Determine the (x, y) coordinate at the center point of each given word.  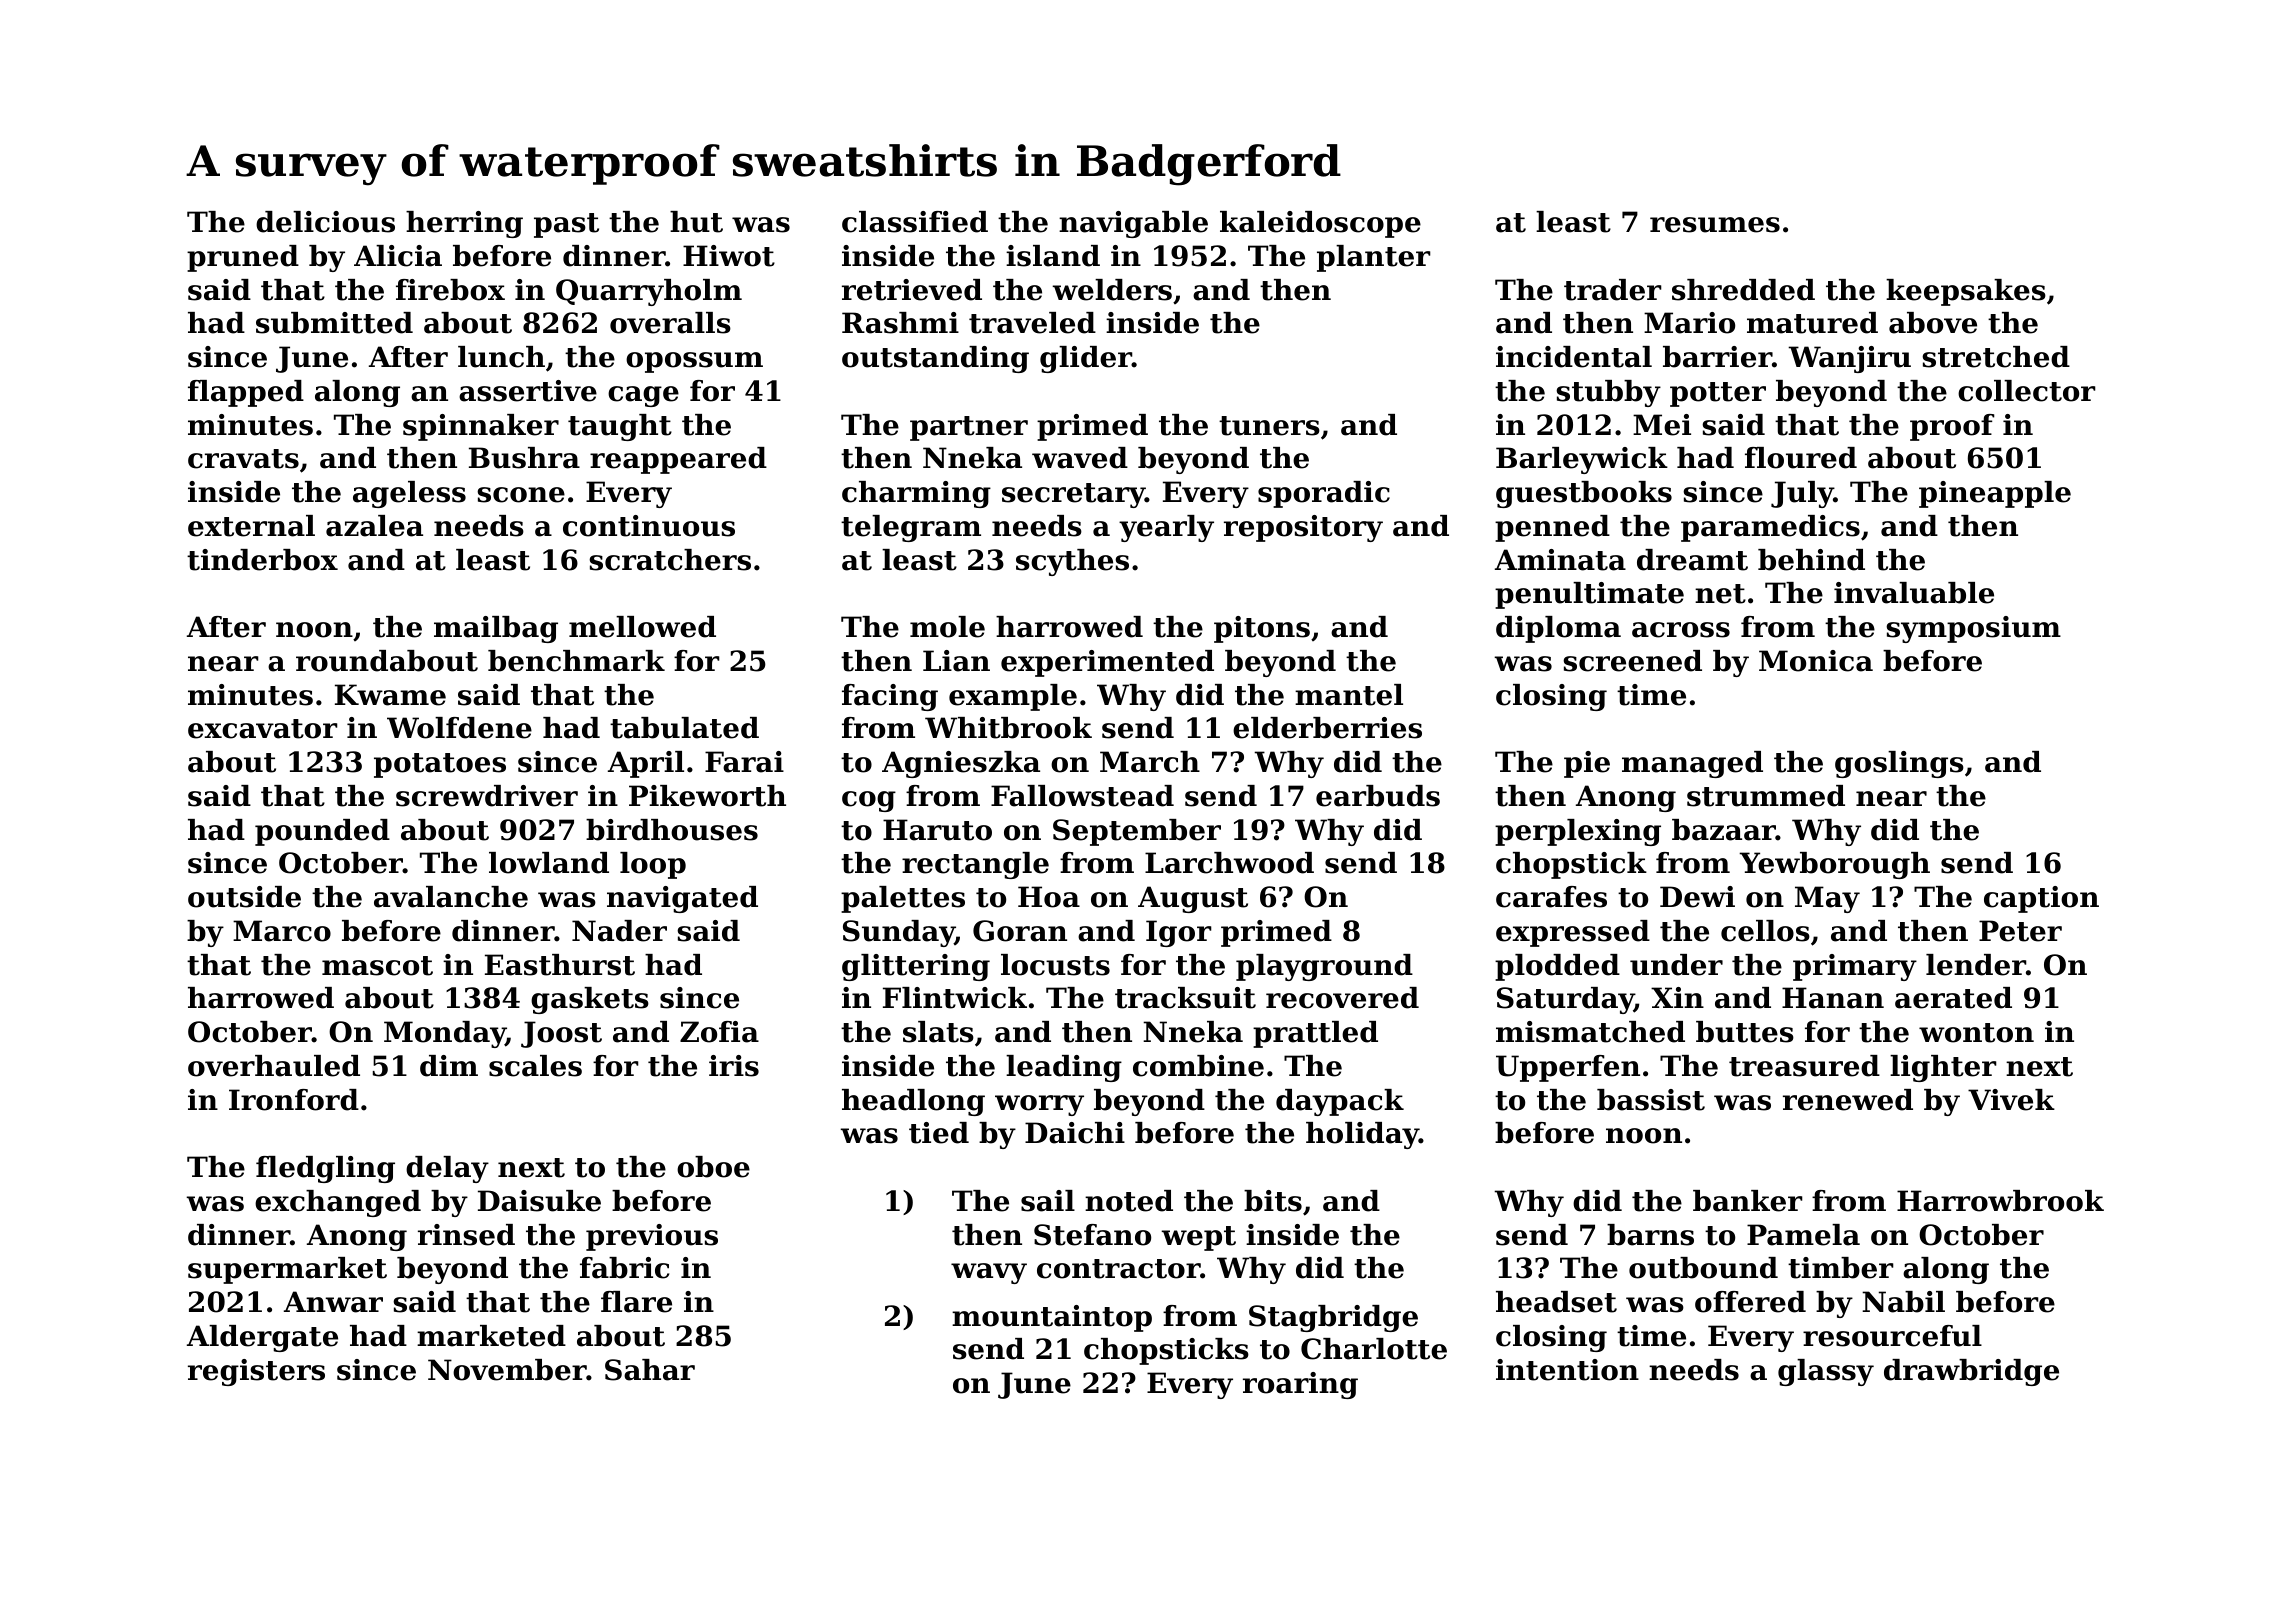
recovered (1342, 998)
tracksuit (1185, 998)
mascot (377, 966)
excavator (263, 729)
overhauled (274, 1066)
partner (969, 428)
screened (1632, 661)
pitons (1262, 629)
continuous (649, 526)
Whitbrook (1008, 728)
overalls (670, 323)
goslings (1899, 764)
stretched (1996, 357)
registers (256, 1372)
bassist (1651, 1100)
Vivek (2011, 1100)
